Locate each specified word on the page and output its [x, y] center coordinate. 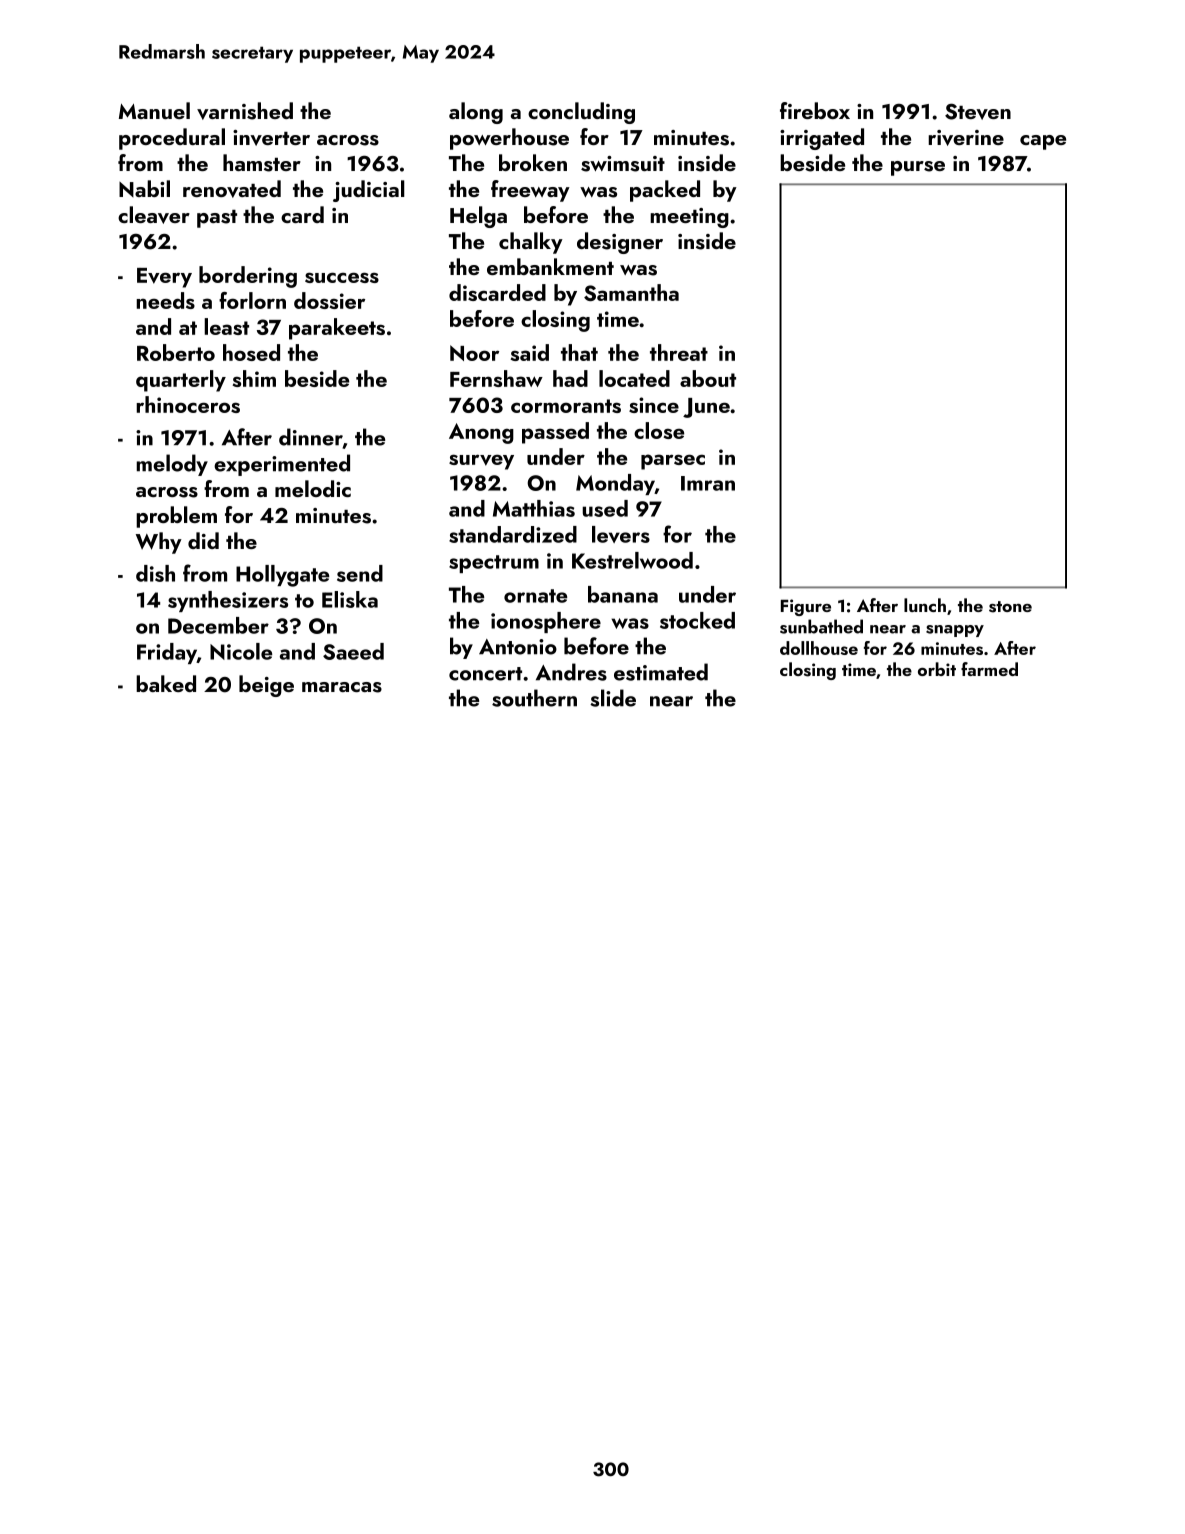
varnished [245, 111]
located [634, 378]
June [706, 408]
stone [1010, 607]
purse [918, 168]
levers [621, 534]
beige [266, 686]
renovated [232, 189]
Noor [474, 353]
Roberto [176, 352]
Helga [478, 217]
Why [159, 543]
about [708, 378]
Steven [978, 111]
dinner [311, 438]
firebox [815, 110]
